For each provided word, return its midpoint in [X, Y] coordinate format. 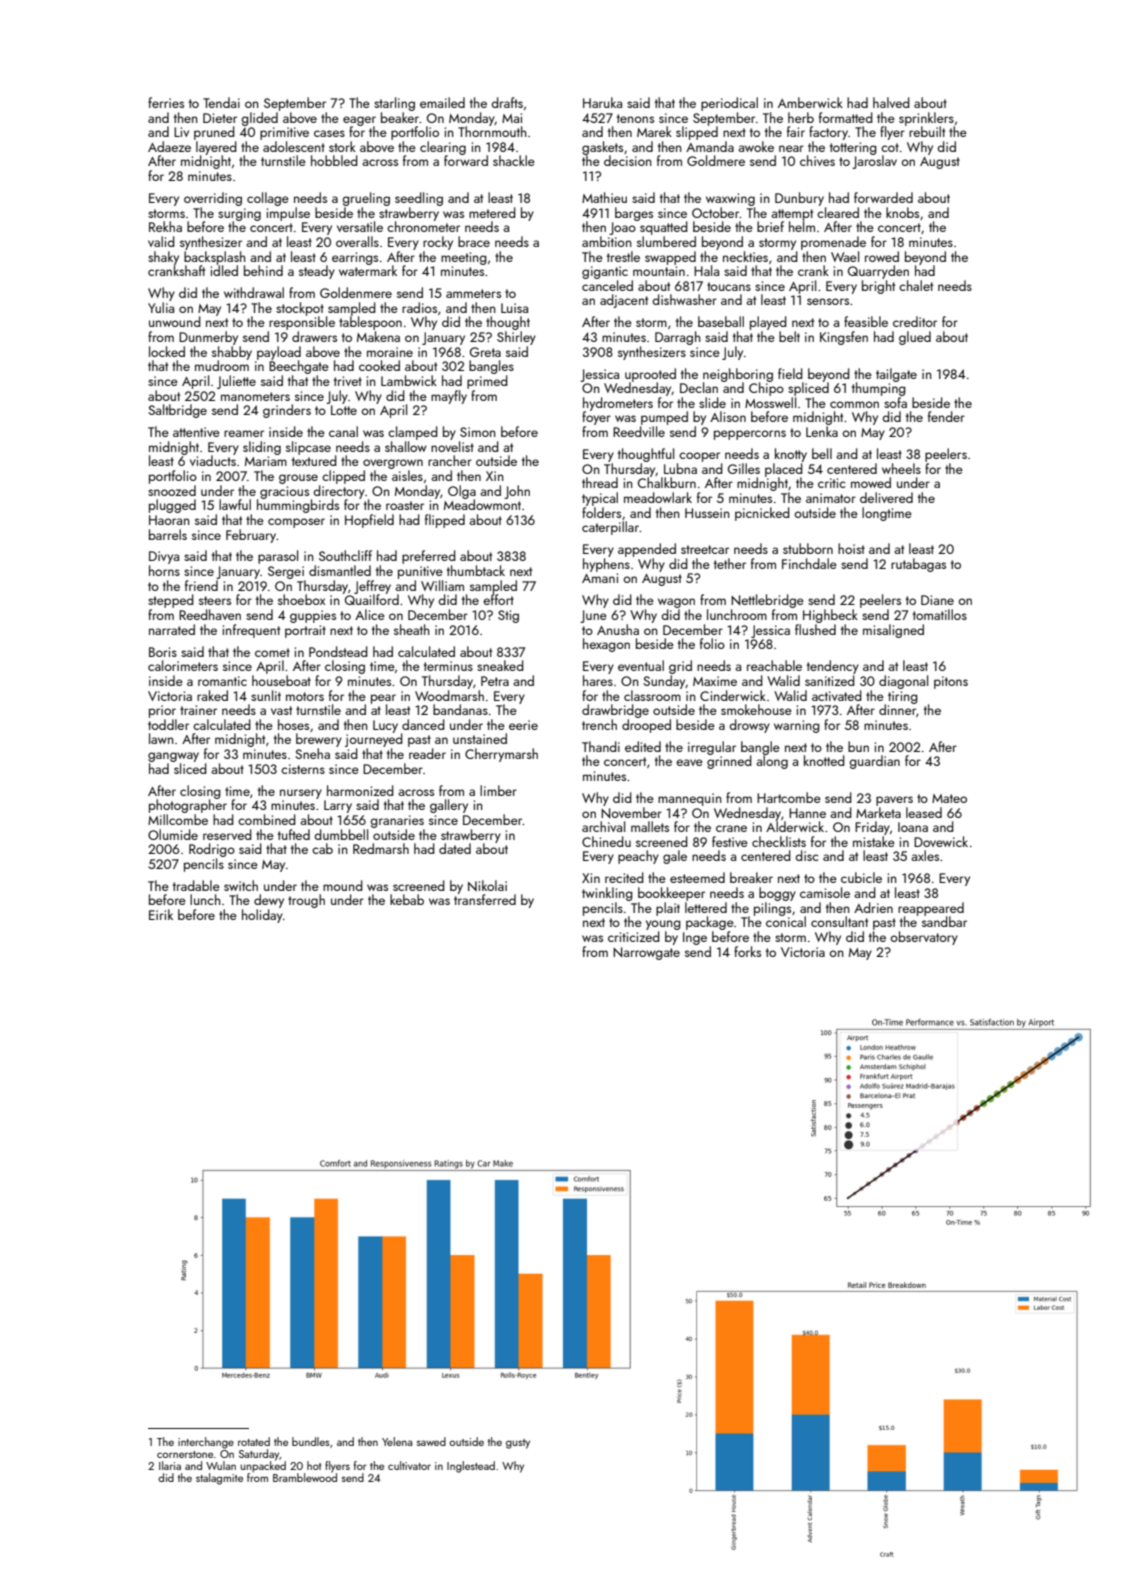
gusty [518, 1444]
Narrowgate [646, 953]
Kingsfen [844, 338]
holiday [262, 916]
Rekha [165, 226]
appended [647, 550]
